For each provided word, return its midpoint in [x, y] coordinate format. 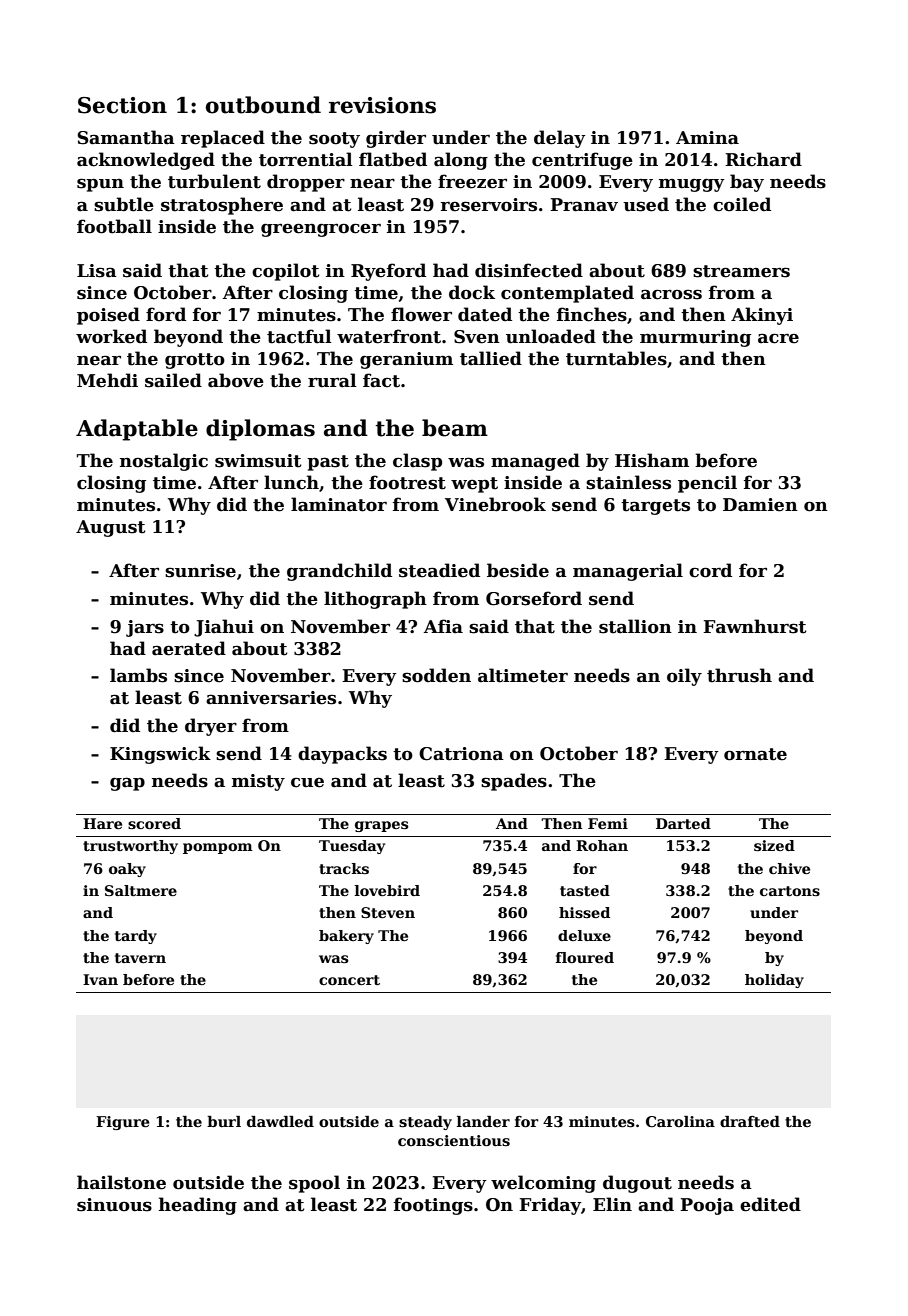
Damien [760, 505]
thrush [739, 675]
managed [535, 462]
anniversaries [271, 698]
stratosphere [222, 206]
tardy [136, 937]
